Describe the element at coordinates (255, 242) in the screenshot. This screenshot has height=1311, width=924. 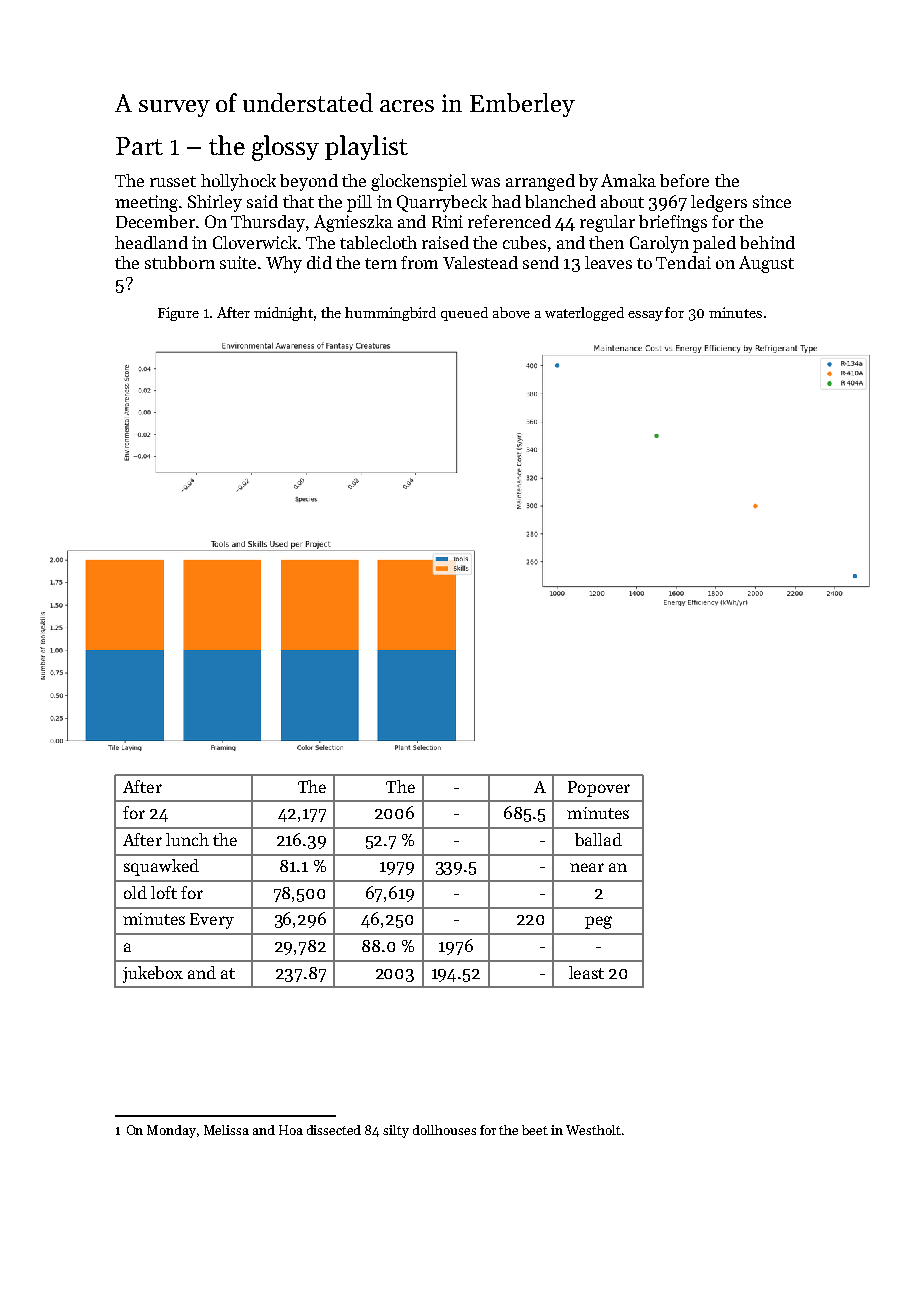
I see `Cloverwick` at that location.
